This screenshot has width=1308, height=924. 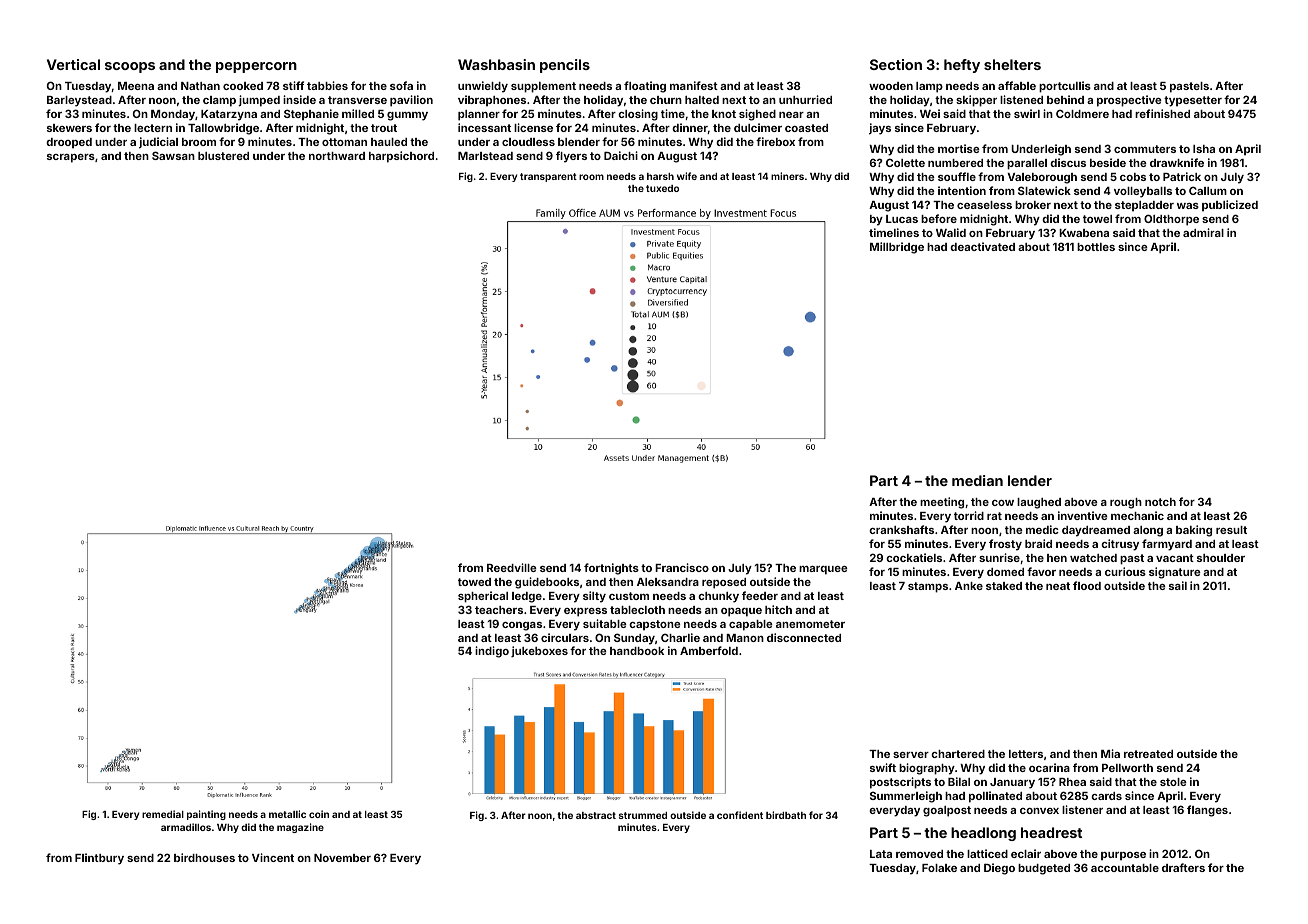 I want to click on Manon, so click(x=745, y=638).
